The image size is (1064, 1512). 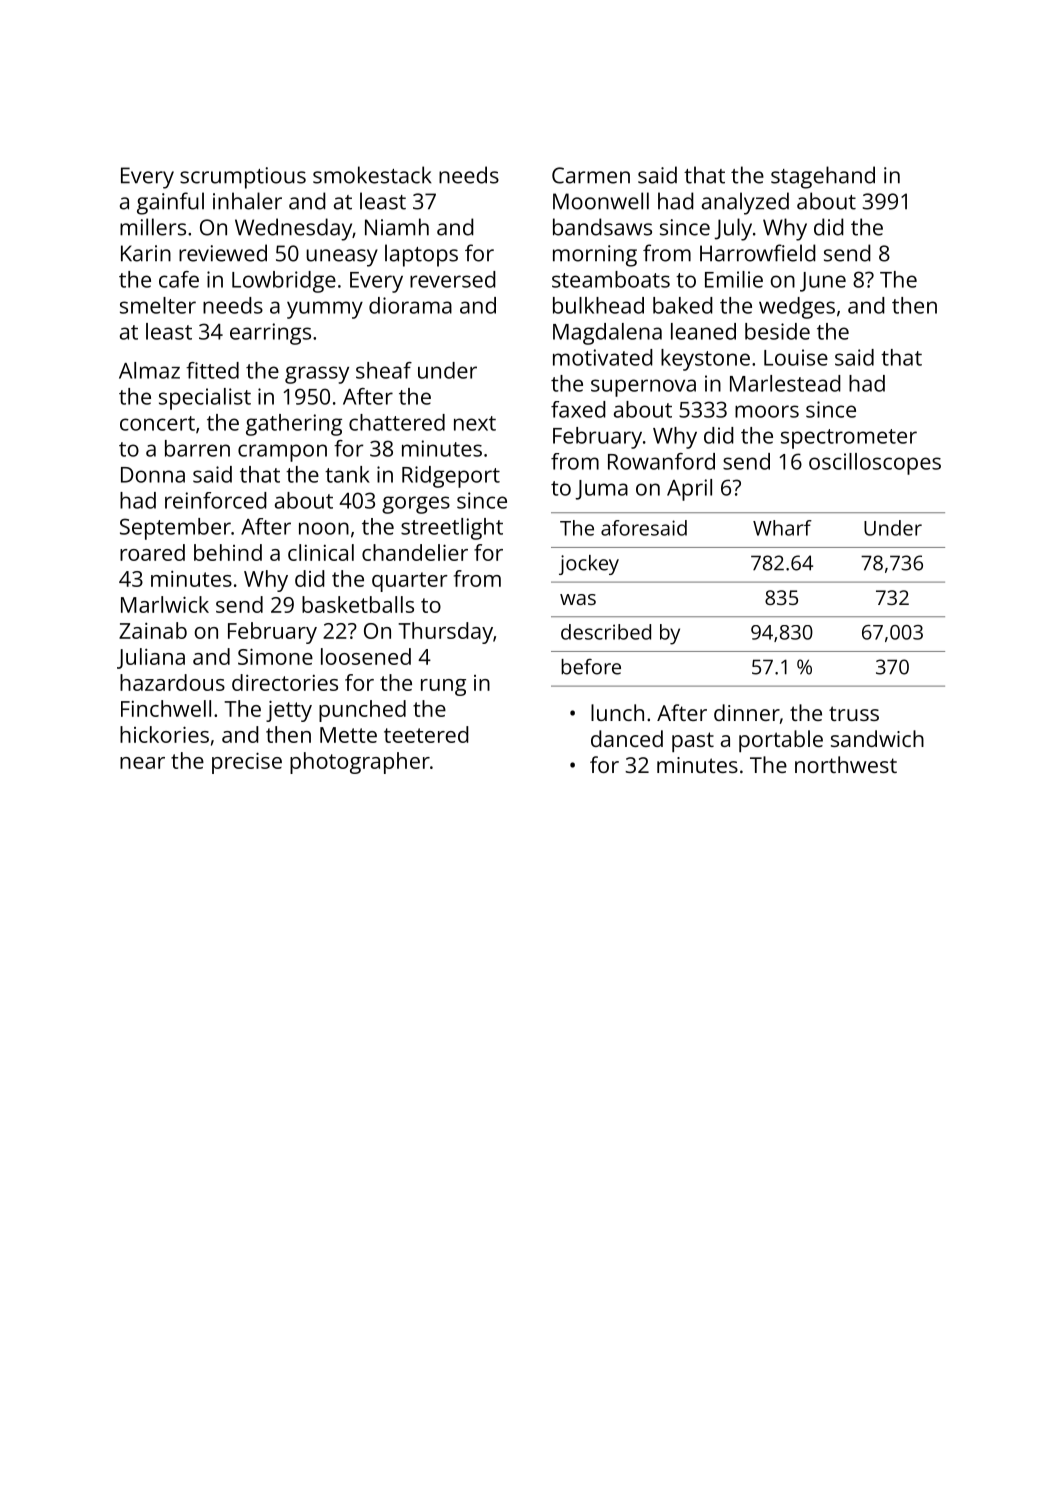 I want to click on diorama, so click(x=410, y=305).
